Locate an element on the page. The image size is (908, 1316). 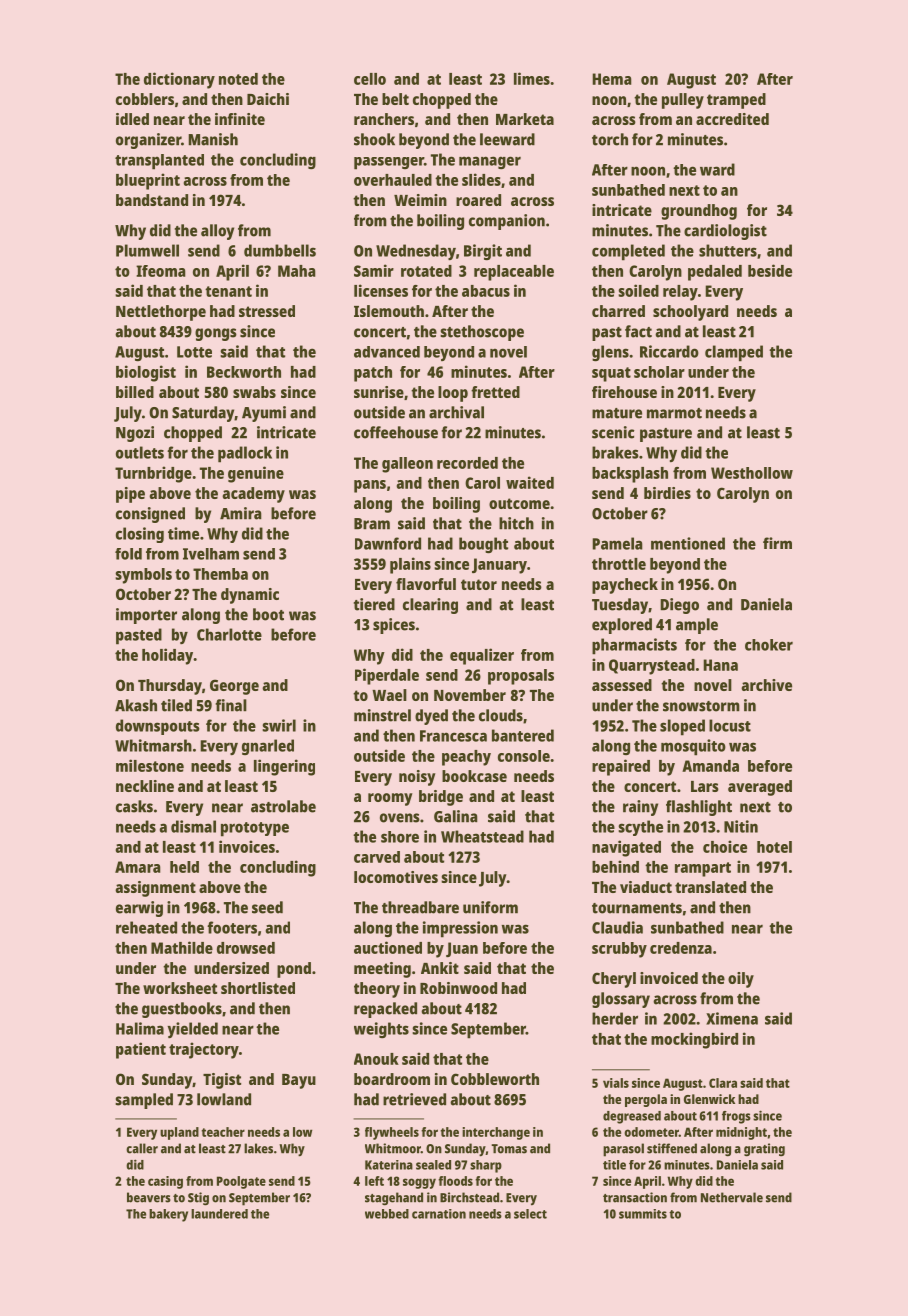
Cobbleworth is located at coordinates (495, 1079).
